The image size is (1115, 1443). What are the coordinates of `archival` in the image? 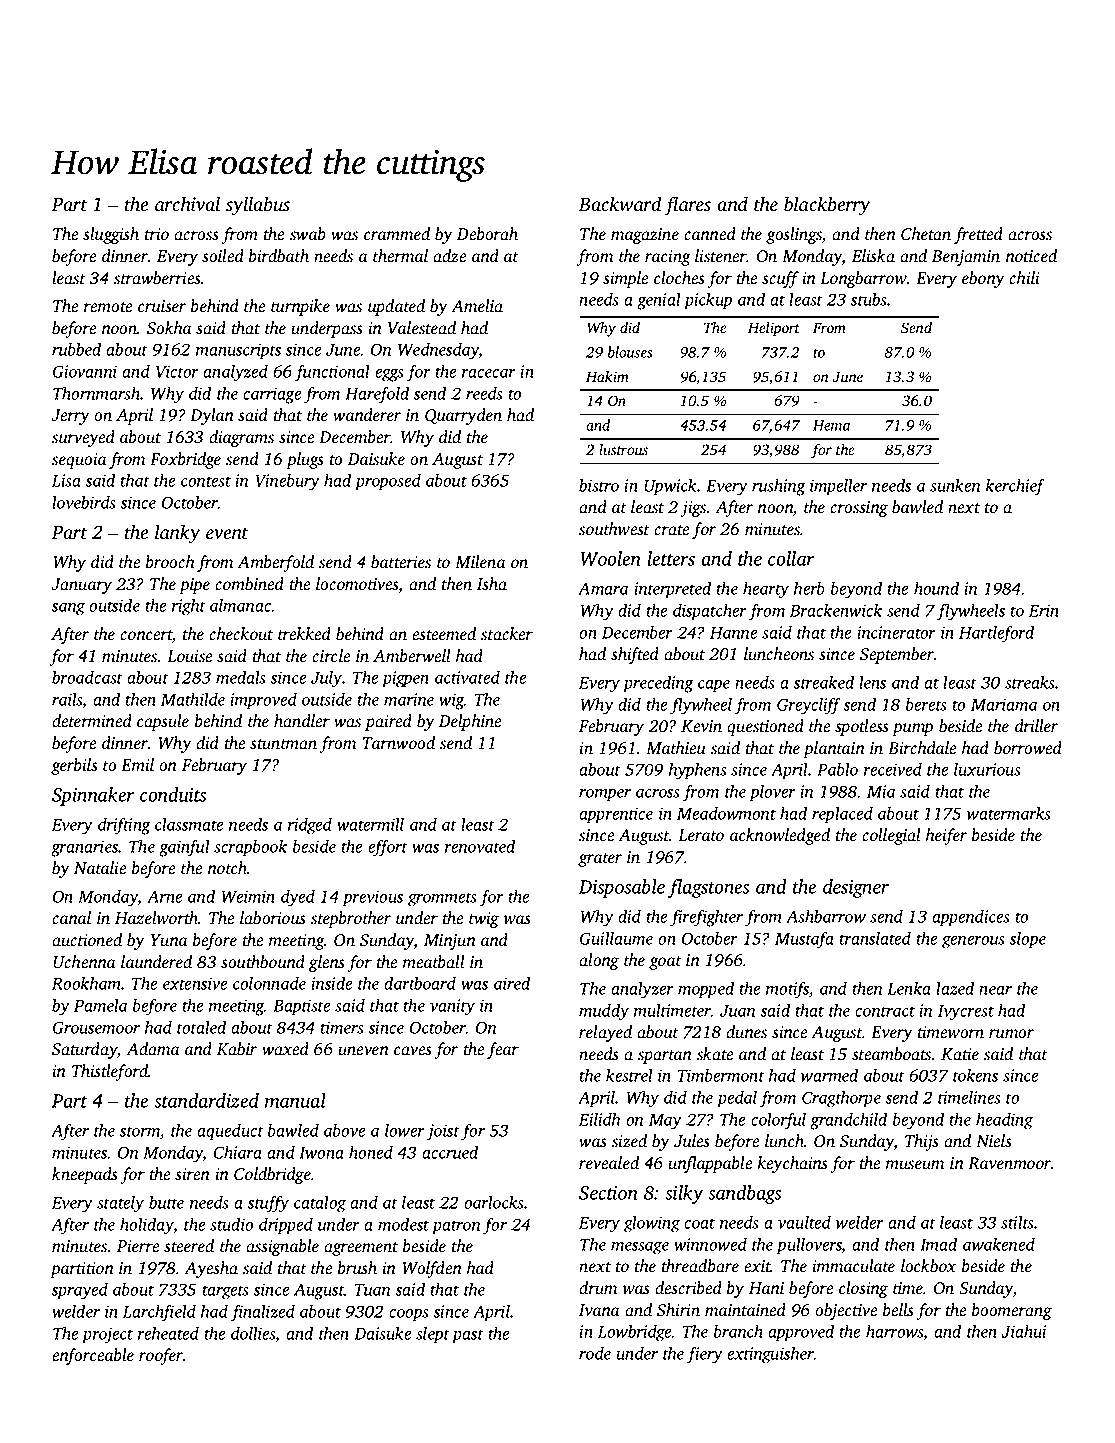 It's located at (187, 204).
